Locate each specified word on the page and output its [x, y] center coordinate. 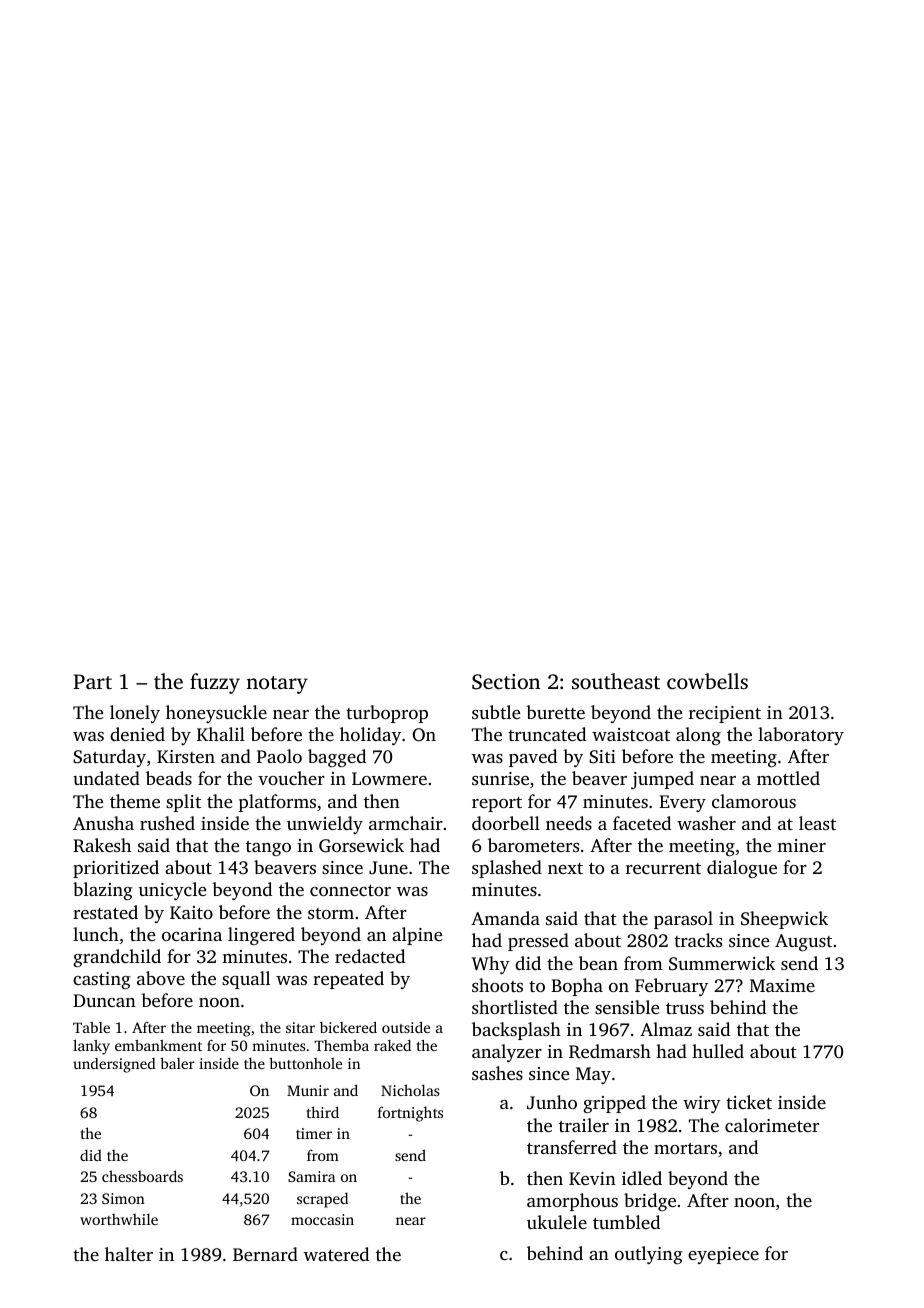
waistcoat [631, 734]
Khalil [221, 734]
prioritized [116, 869]
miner [801, 845]
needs [569, 823]
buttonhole [305, 1063]
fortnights [410, 1114]
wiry [702, 1104]
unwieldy [325, 825]
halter [129, 1254]
